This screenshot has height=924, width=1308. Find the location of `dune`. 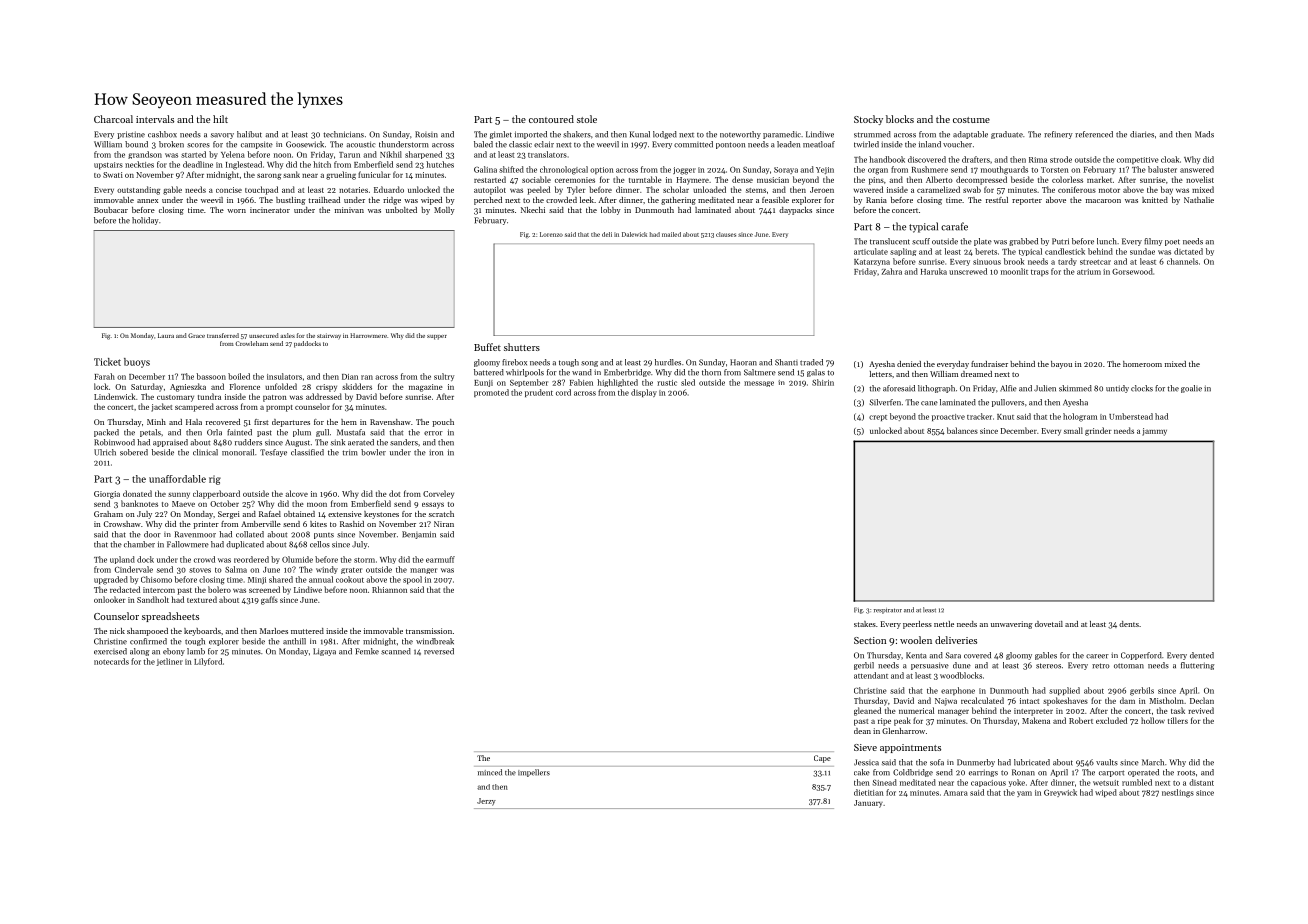

dune is located at coordinates (962, 665).
